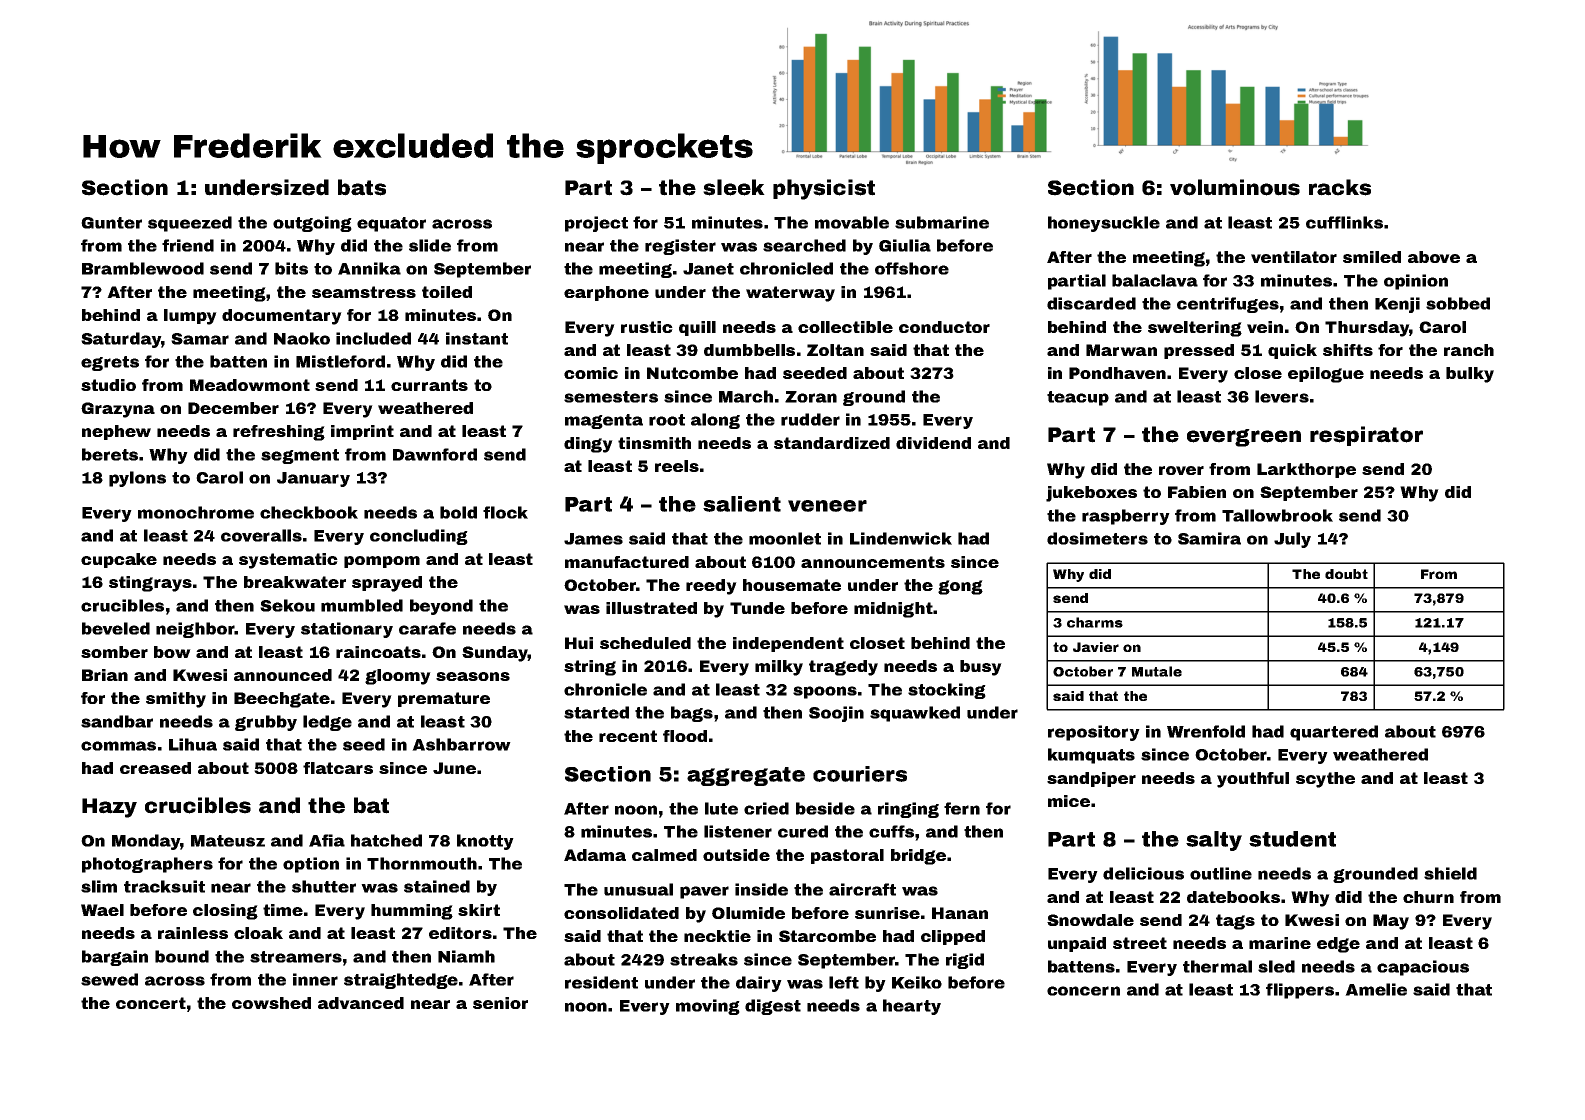 The image size is (1585, 1120). What do you see at coordinates (1300, 991) in the document?
I see `flippers` at bounding box center [1300, 991].
